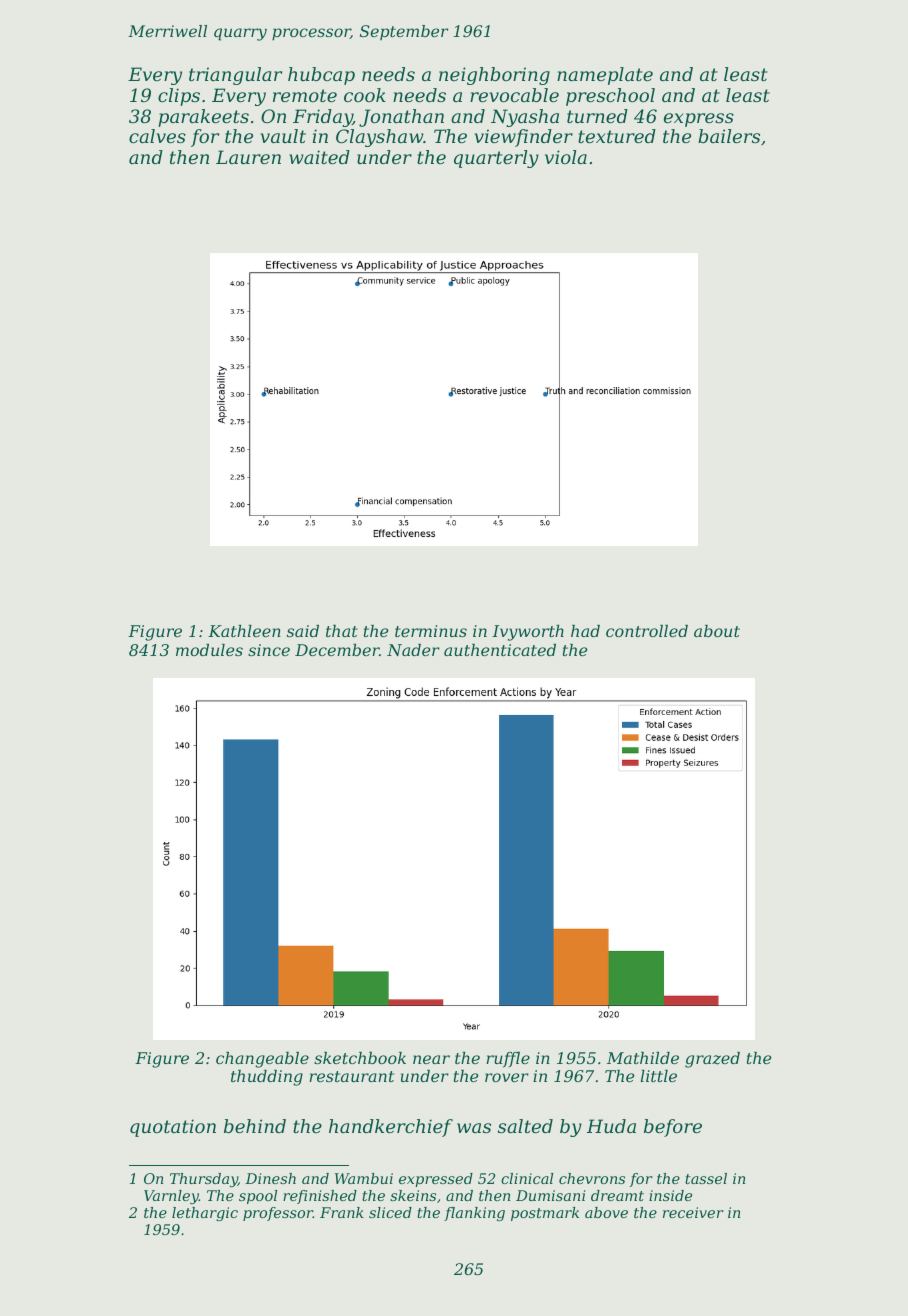 The width and height of the screenshot is (908, 1316). I want to click on changeable, so click(262, 1060).
